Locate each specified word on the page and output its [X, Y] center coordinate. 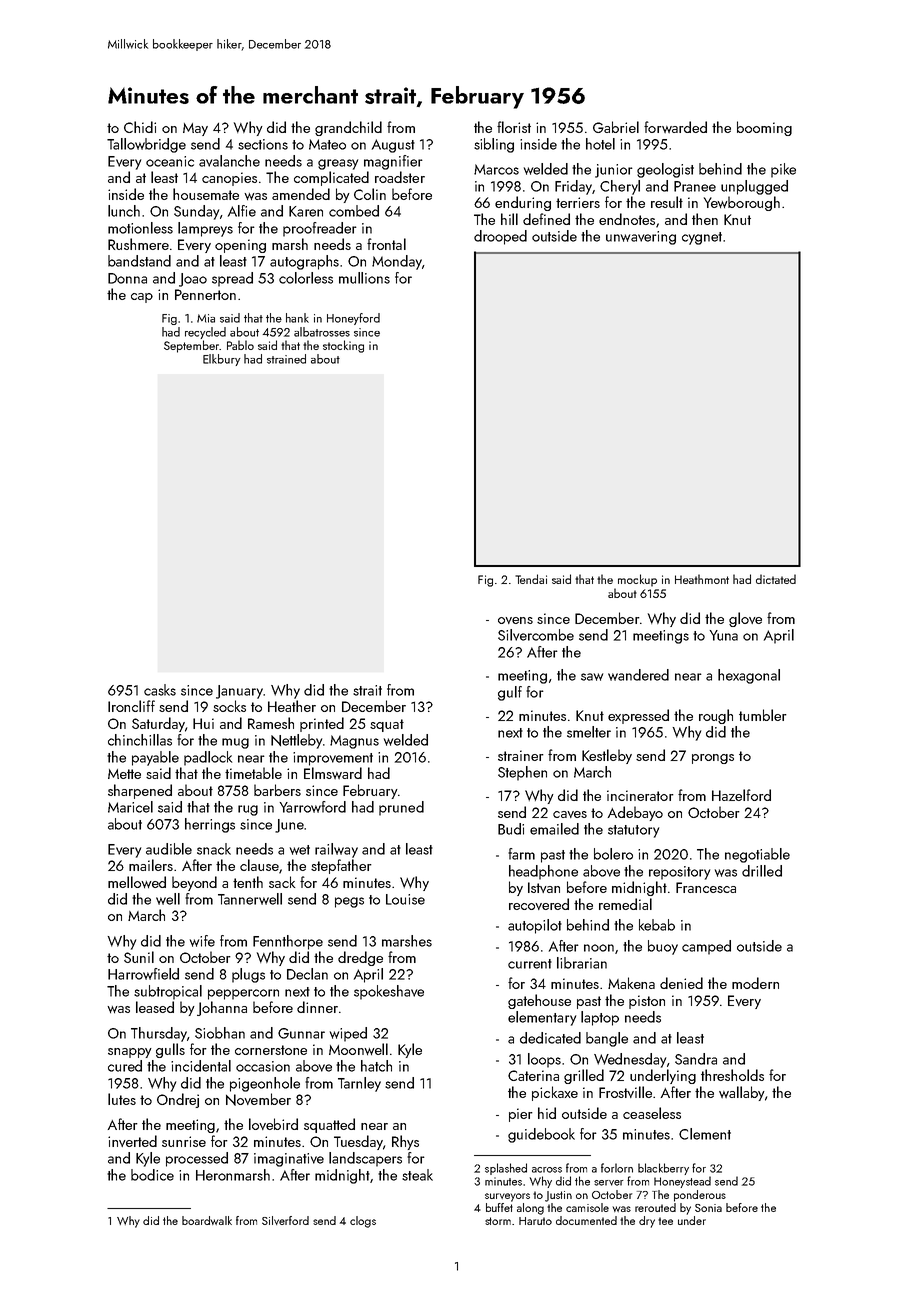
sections [263, 144]
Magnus [354, 742]
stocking [343, 346]
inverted [132, 1141]
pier [521, 1115]
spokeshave [389, 992]
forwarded [675, 127]
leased [155, 1007]
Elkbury [222, 360]
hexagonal [749, 676]
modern [755, 983]
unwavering [641, 238]
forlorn [617, 1168]
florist [514, 127]
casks [160, 690]
